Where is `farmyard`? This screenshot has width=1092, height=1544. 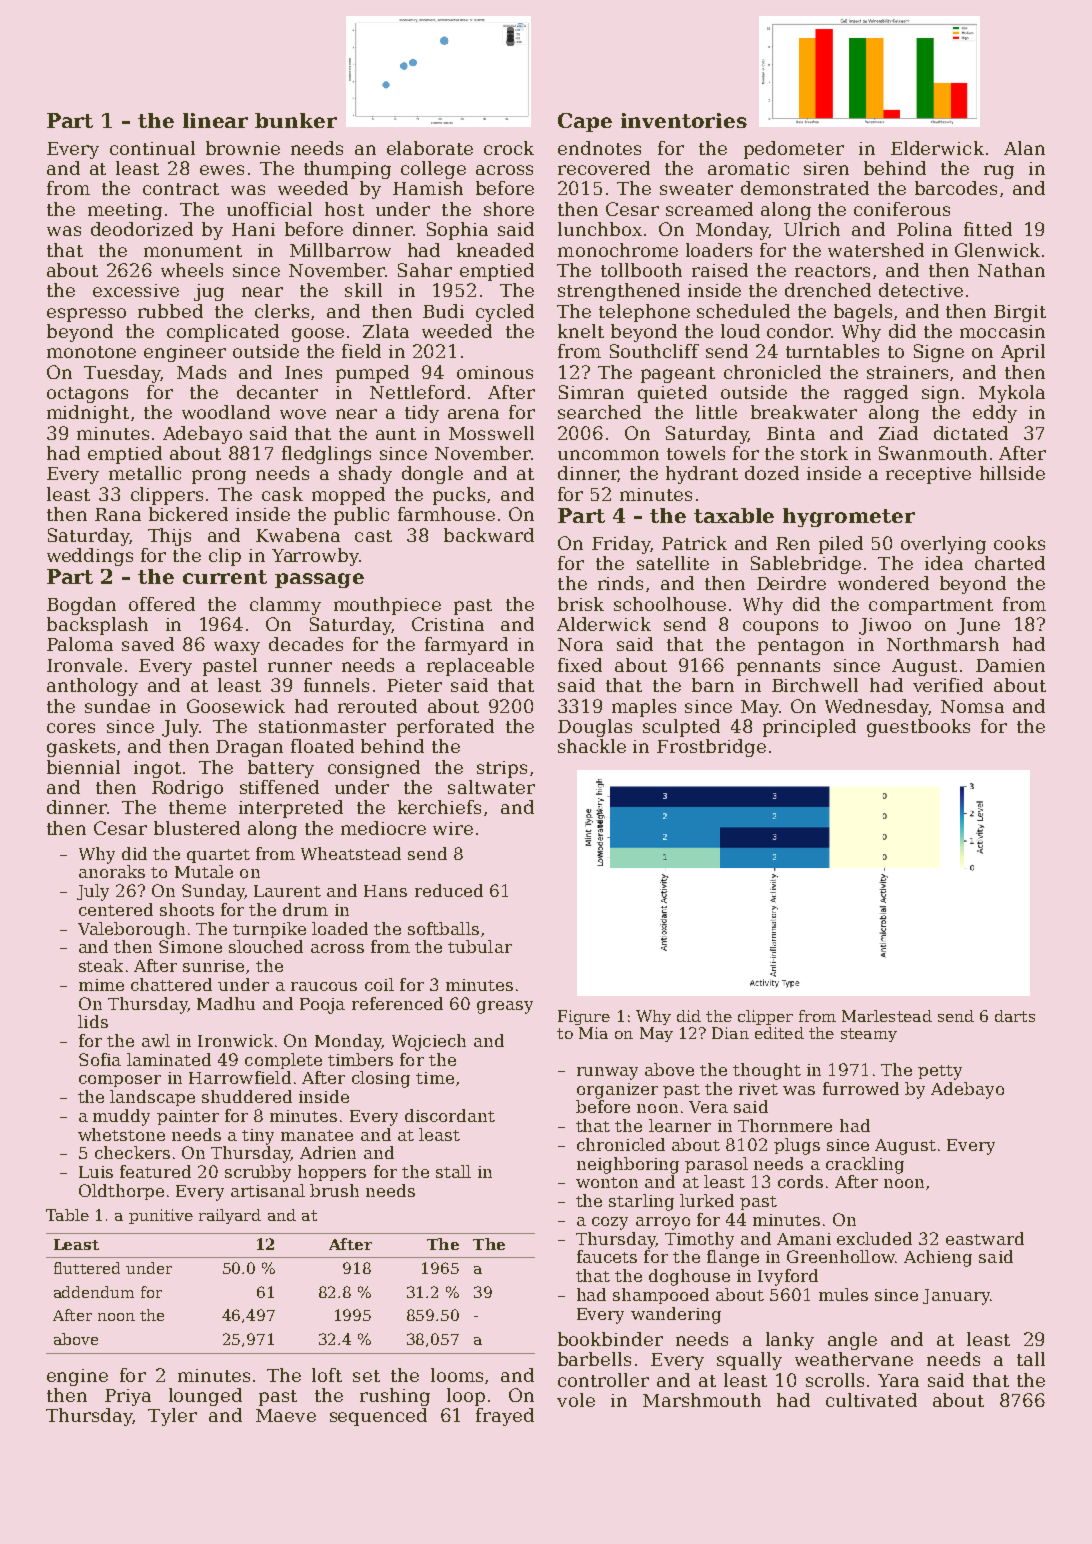 farmyard is located at coordinates (466, 646).
